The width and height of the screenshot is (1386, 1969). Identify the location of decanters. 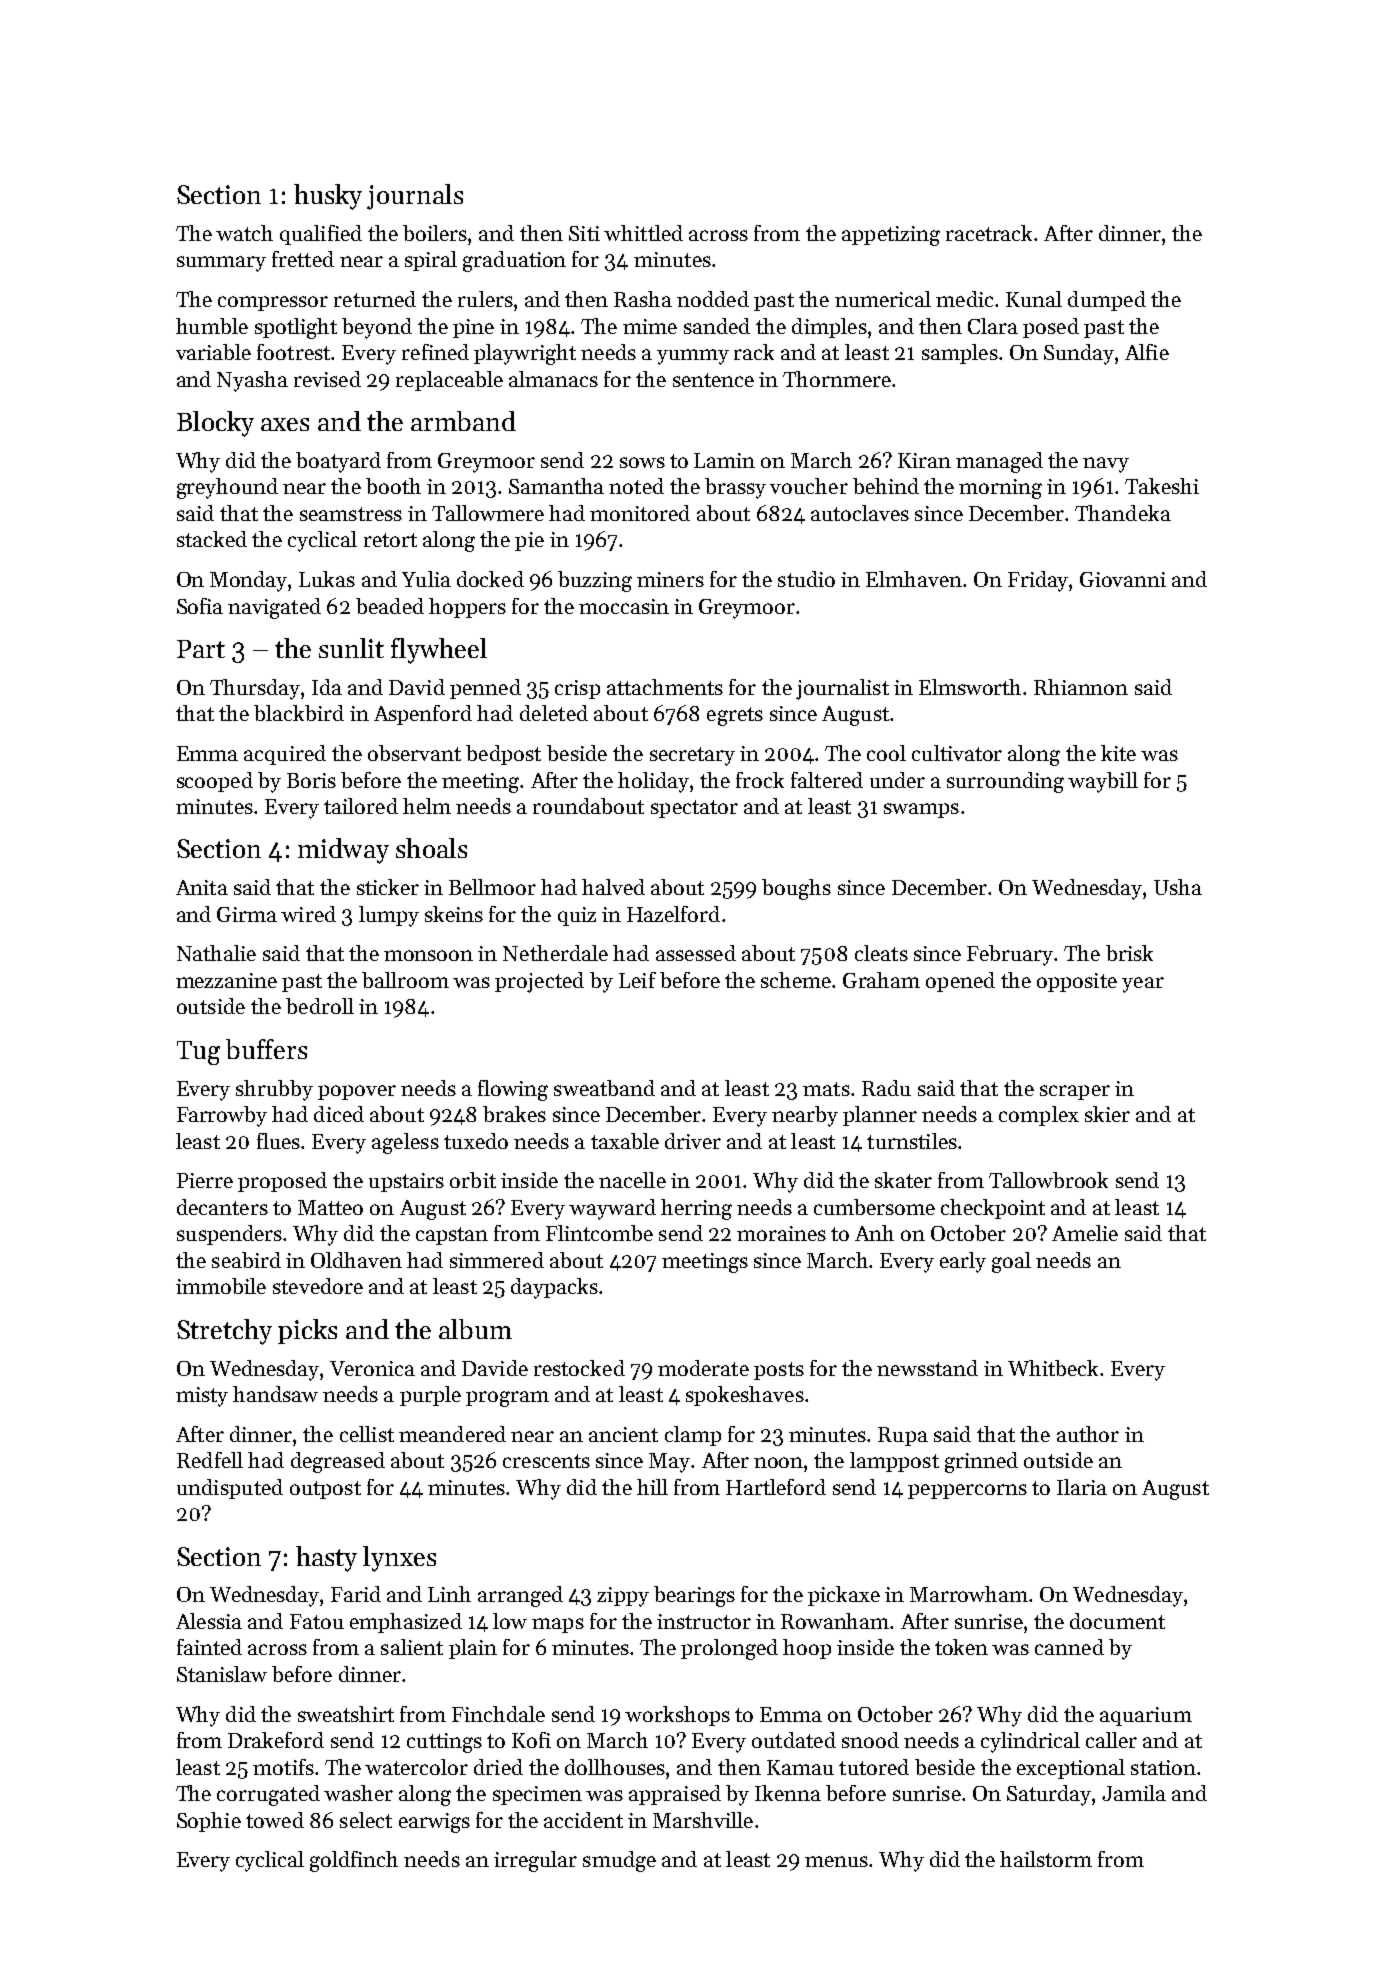
(222, 1207).
